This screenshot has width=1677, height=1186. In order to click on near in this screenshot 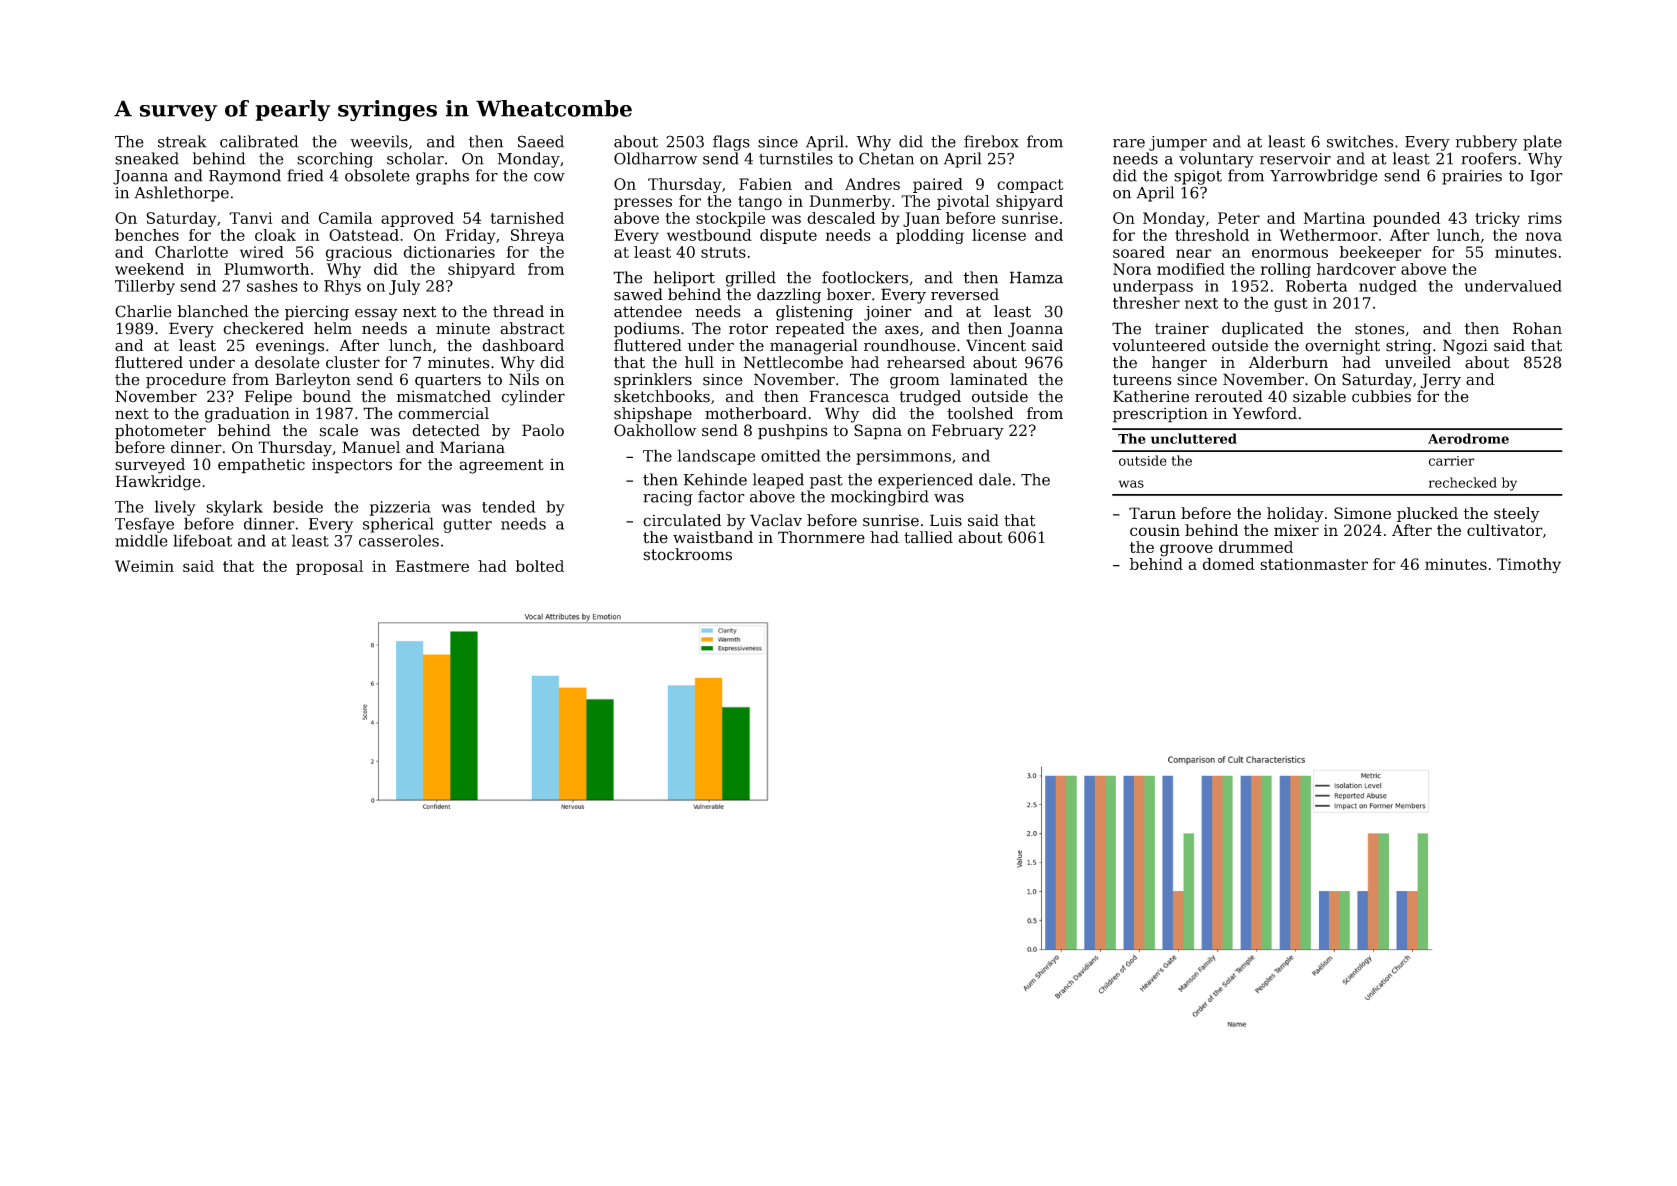, I will do `click(1194, 253)`.
